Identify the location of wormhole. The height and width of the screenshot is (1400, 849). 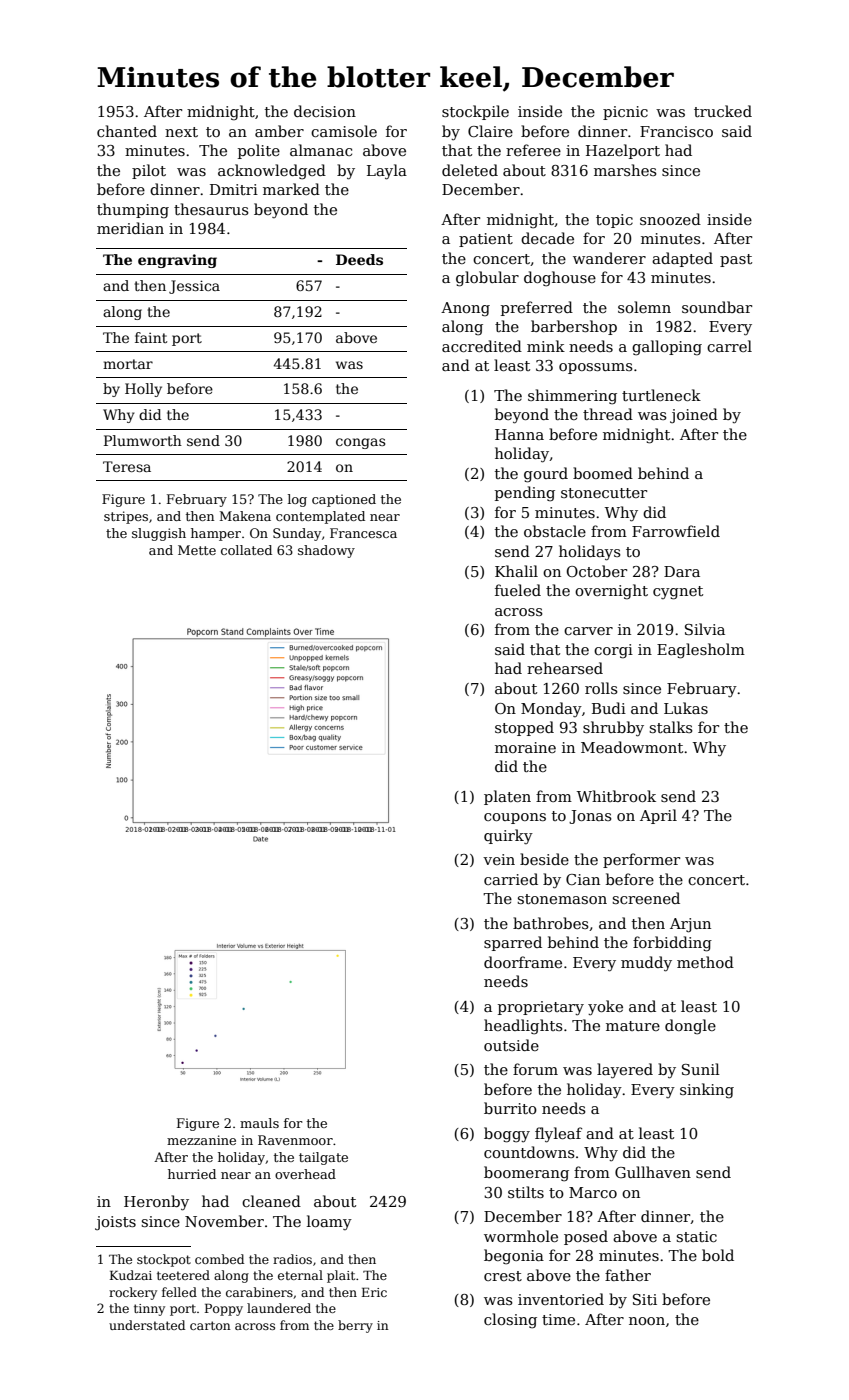
(521, 1236).
